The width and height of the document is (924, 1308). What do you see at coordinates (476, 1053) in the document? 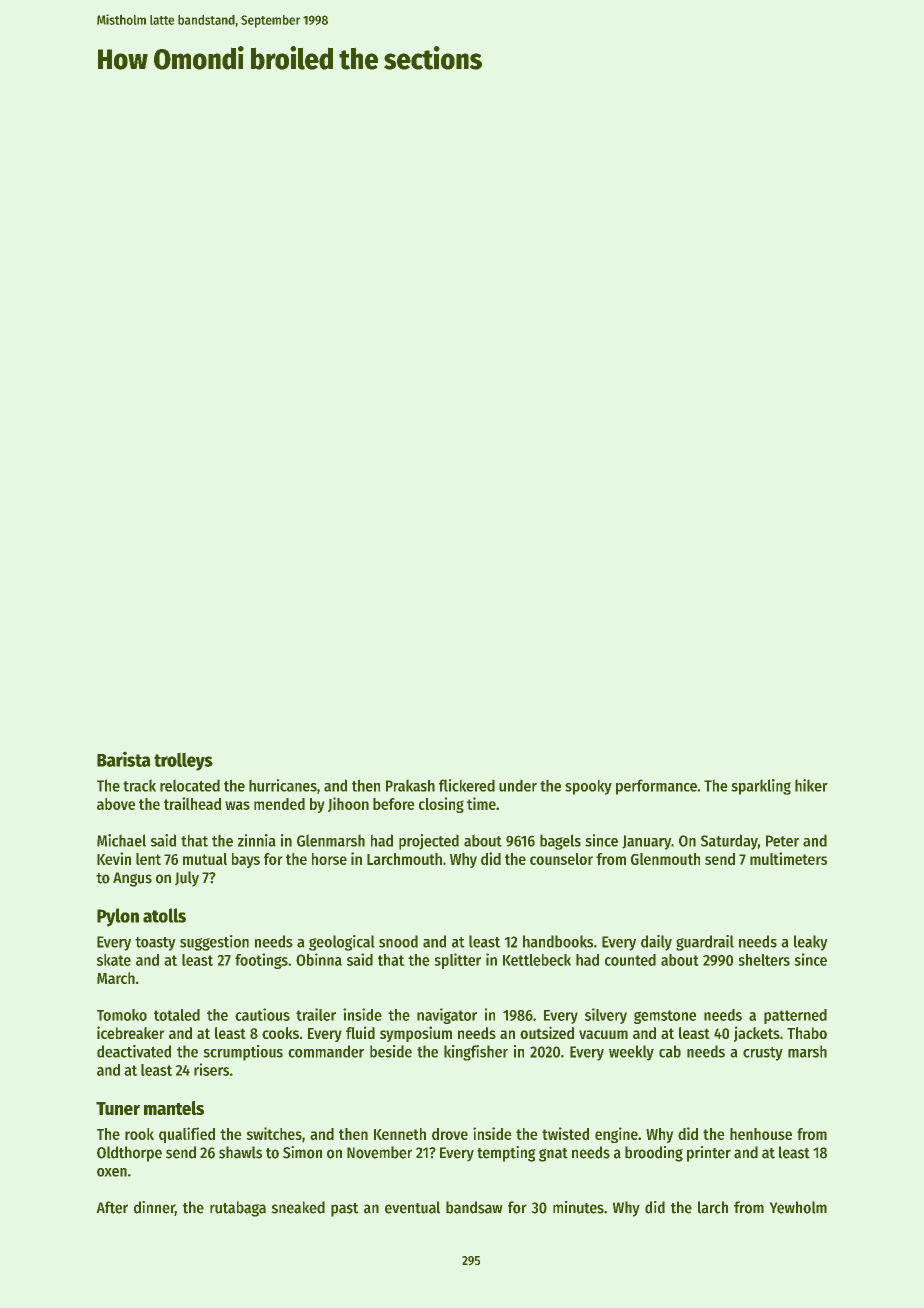
I see `kingfisher` at bounding box center [476, 1053].
